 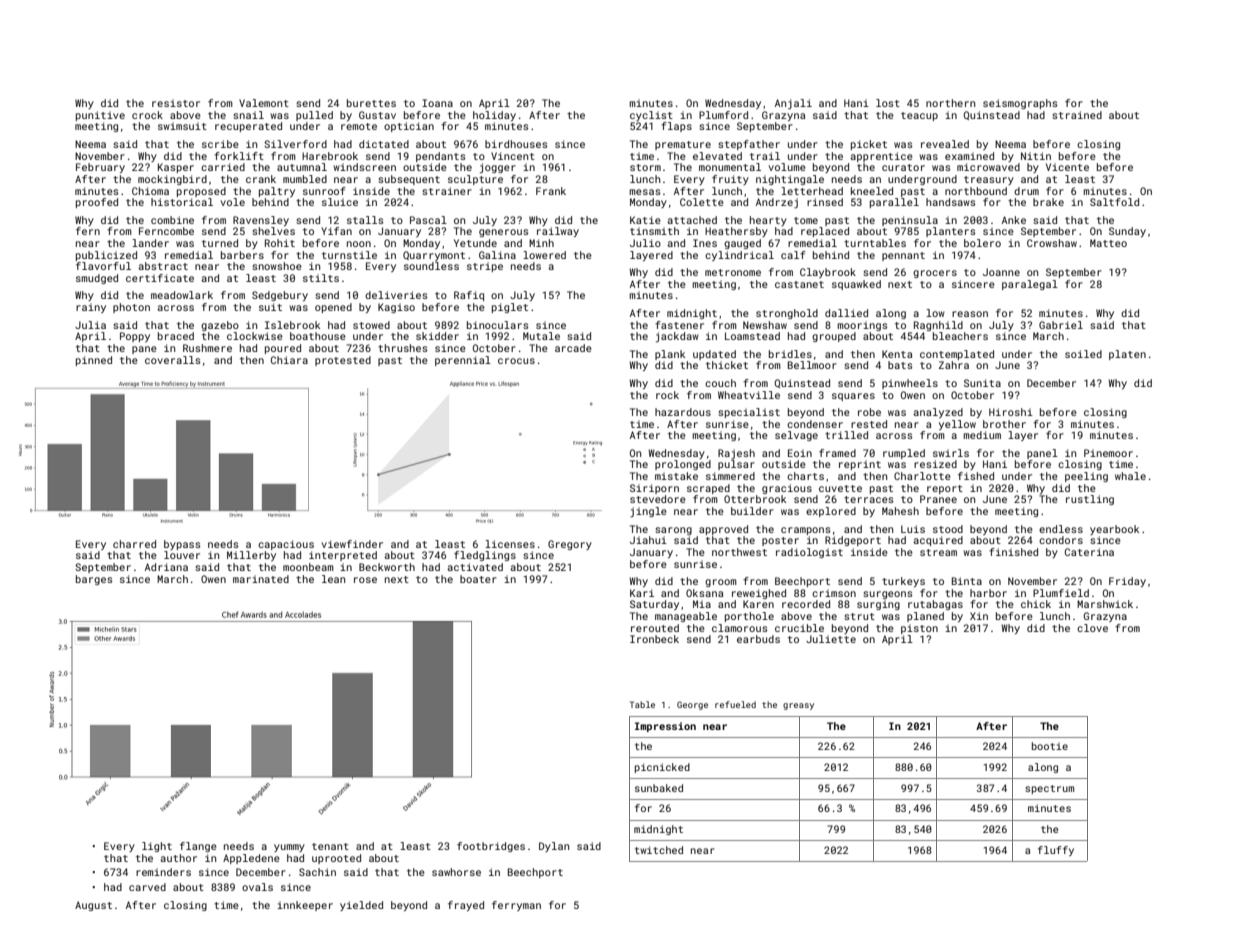 What do you see at coordinates (1056, 851) in the screenshot?
I see `fluffy` at bounding box center [1056, 851].
